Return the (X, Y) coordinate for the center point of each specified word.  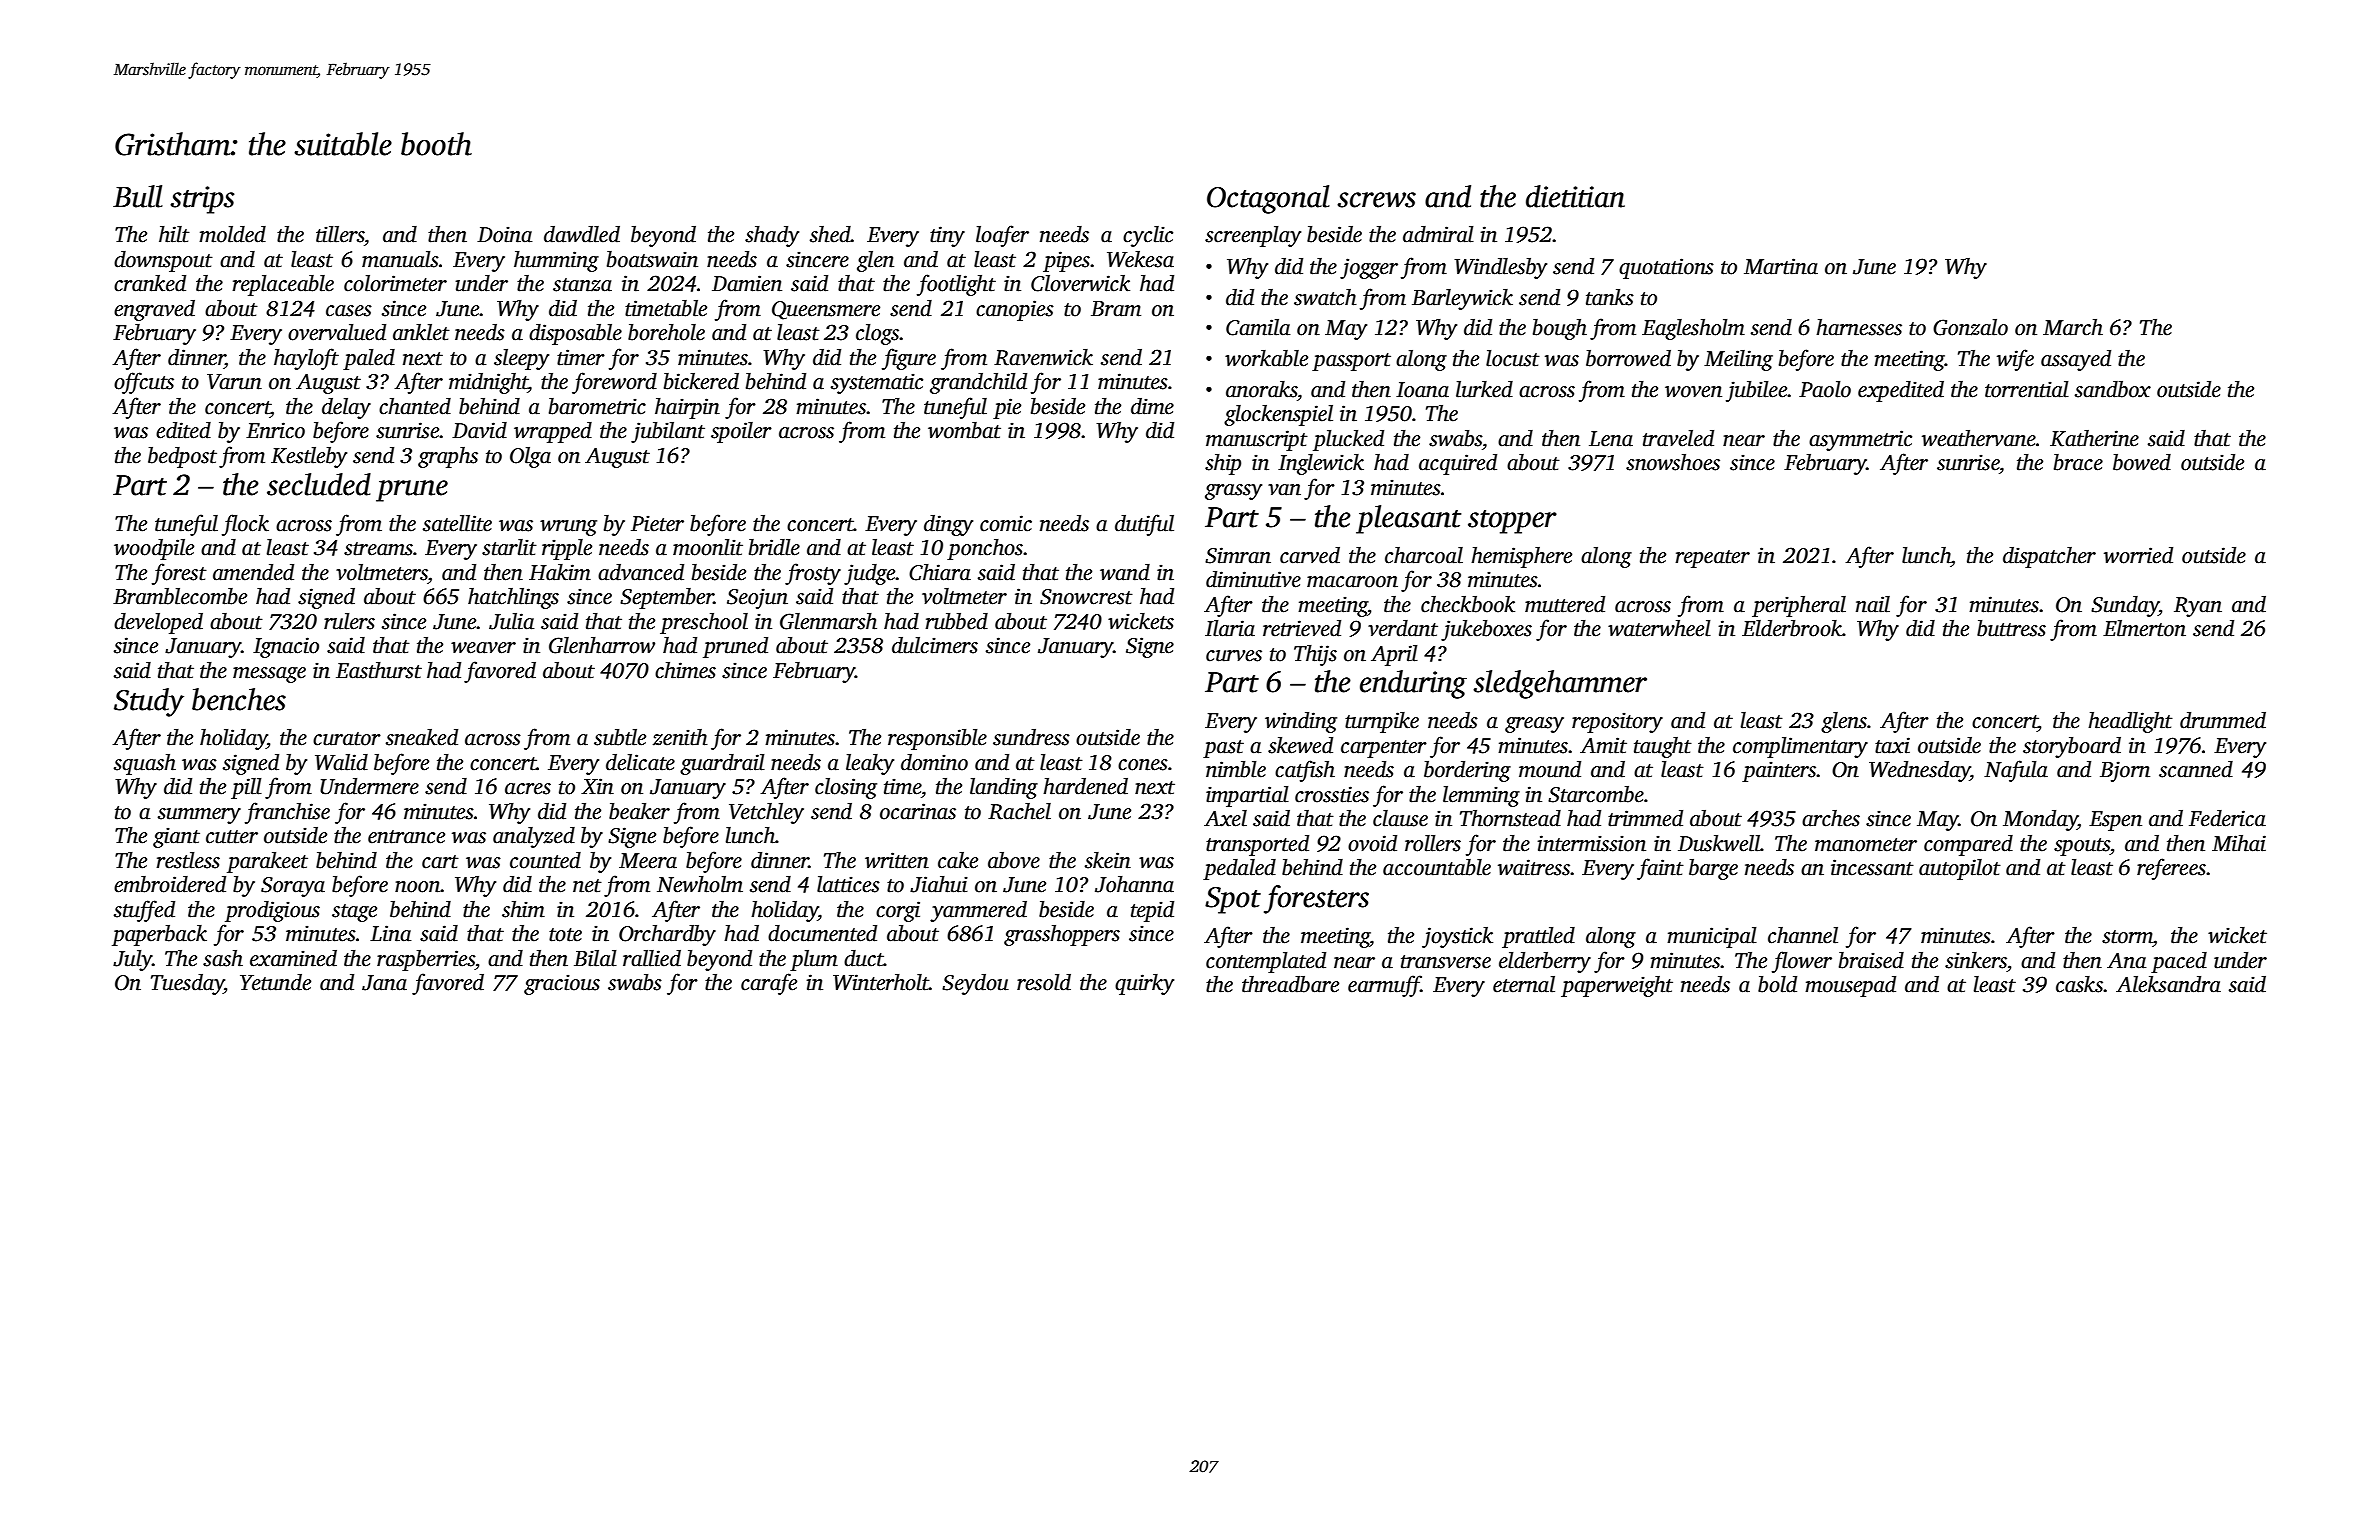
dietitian (1575, 196)
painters (1779, 771)
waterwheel (1659, 628)
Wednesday (1919, 771)
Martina (1781, 266)
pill (246, 788)
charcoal (1424, 555)
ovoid (1372, 843)
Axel (1225, 818)
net (587, 886)
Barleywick (1462, 299)
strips (202, 200)
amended (253, 572)
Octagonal (1268, 199)
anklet (421, 332)
